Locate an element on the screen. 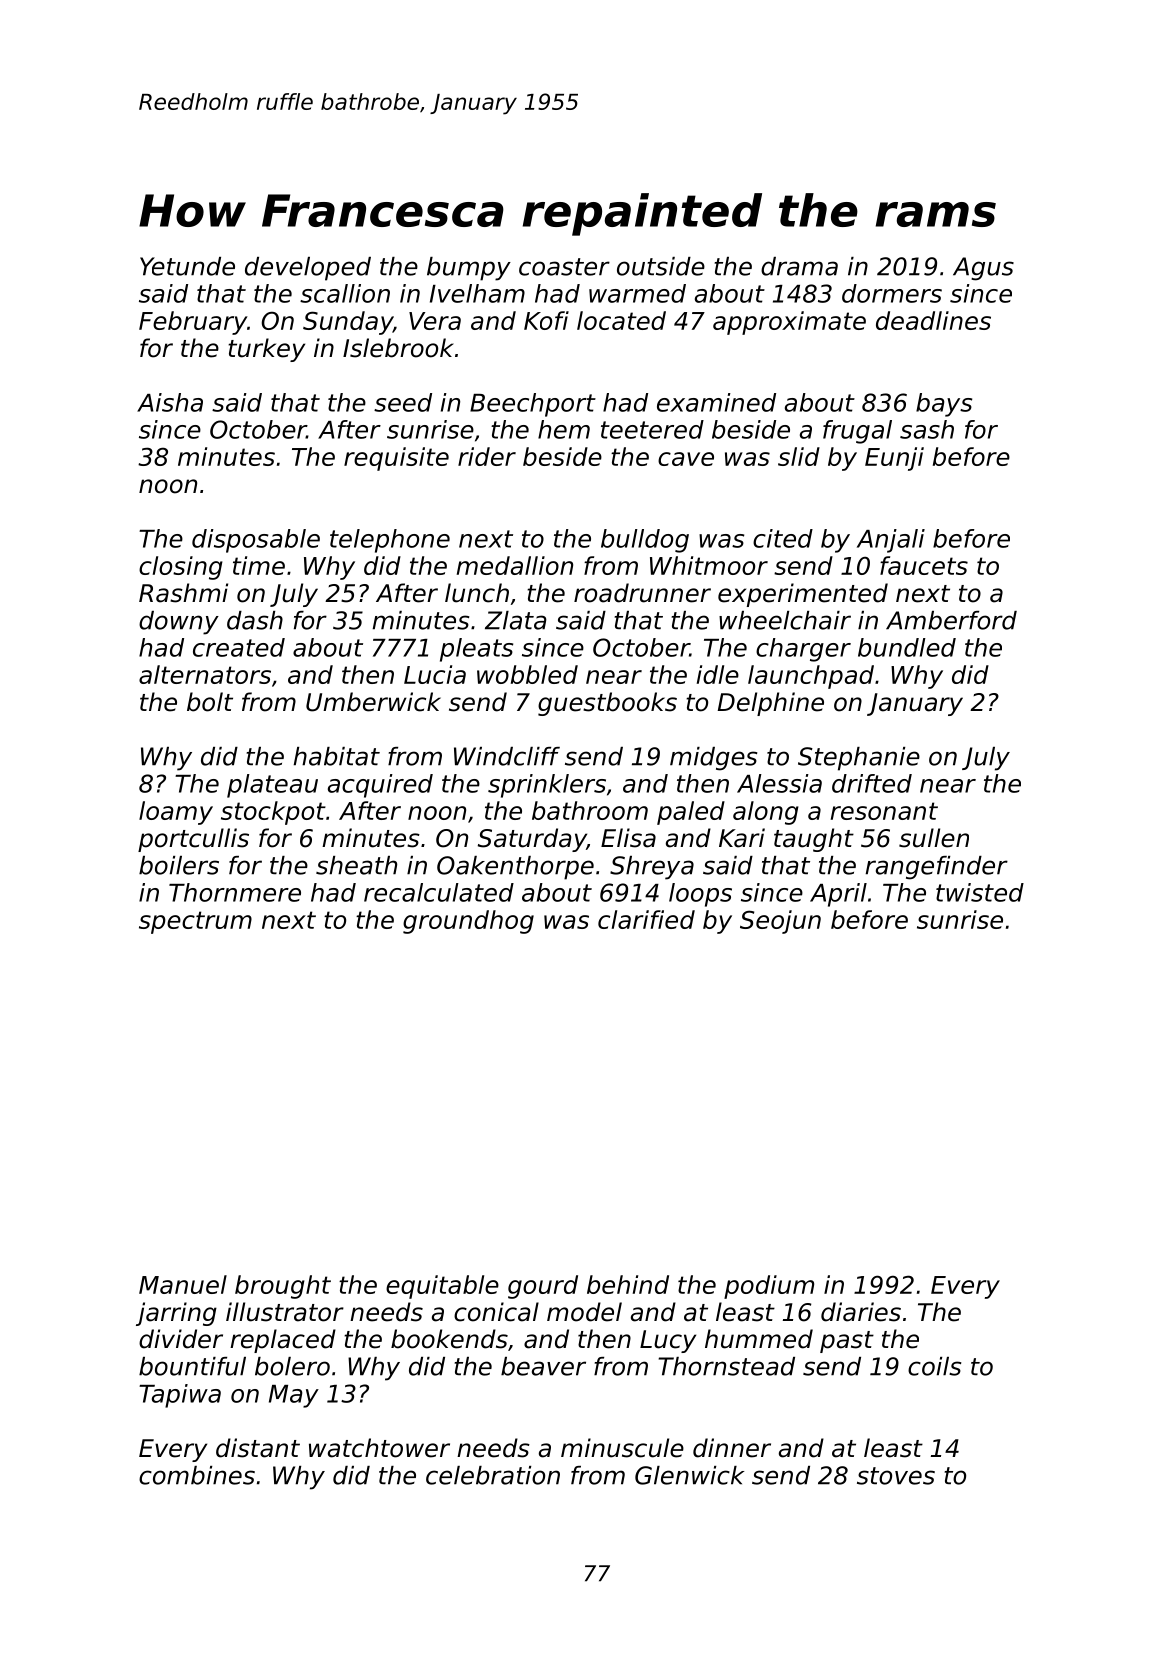  closing is located at coordinates (181, 568).
